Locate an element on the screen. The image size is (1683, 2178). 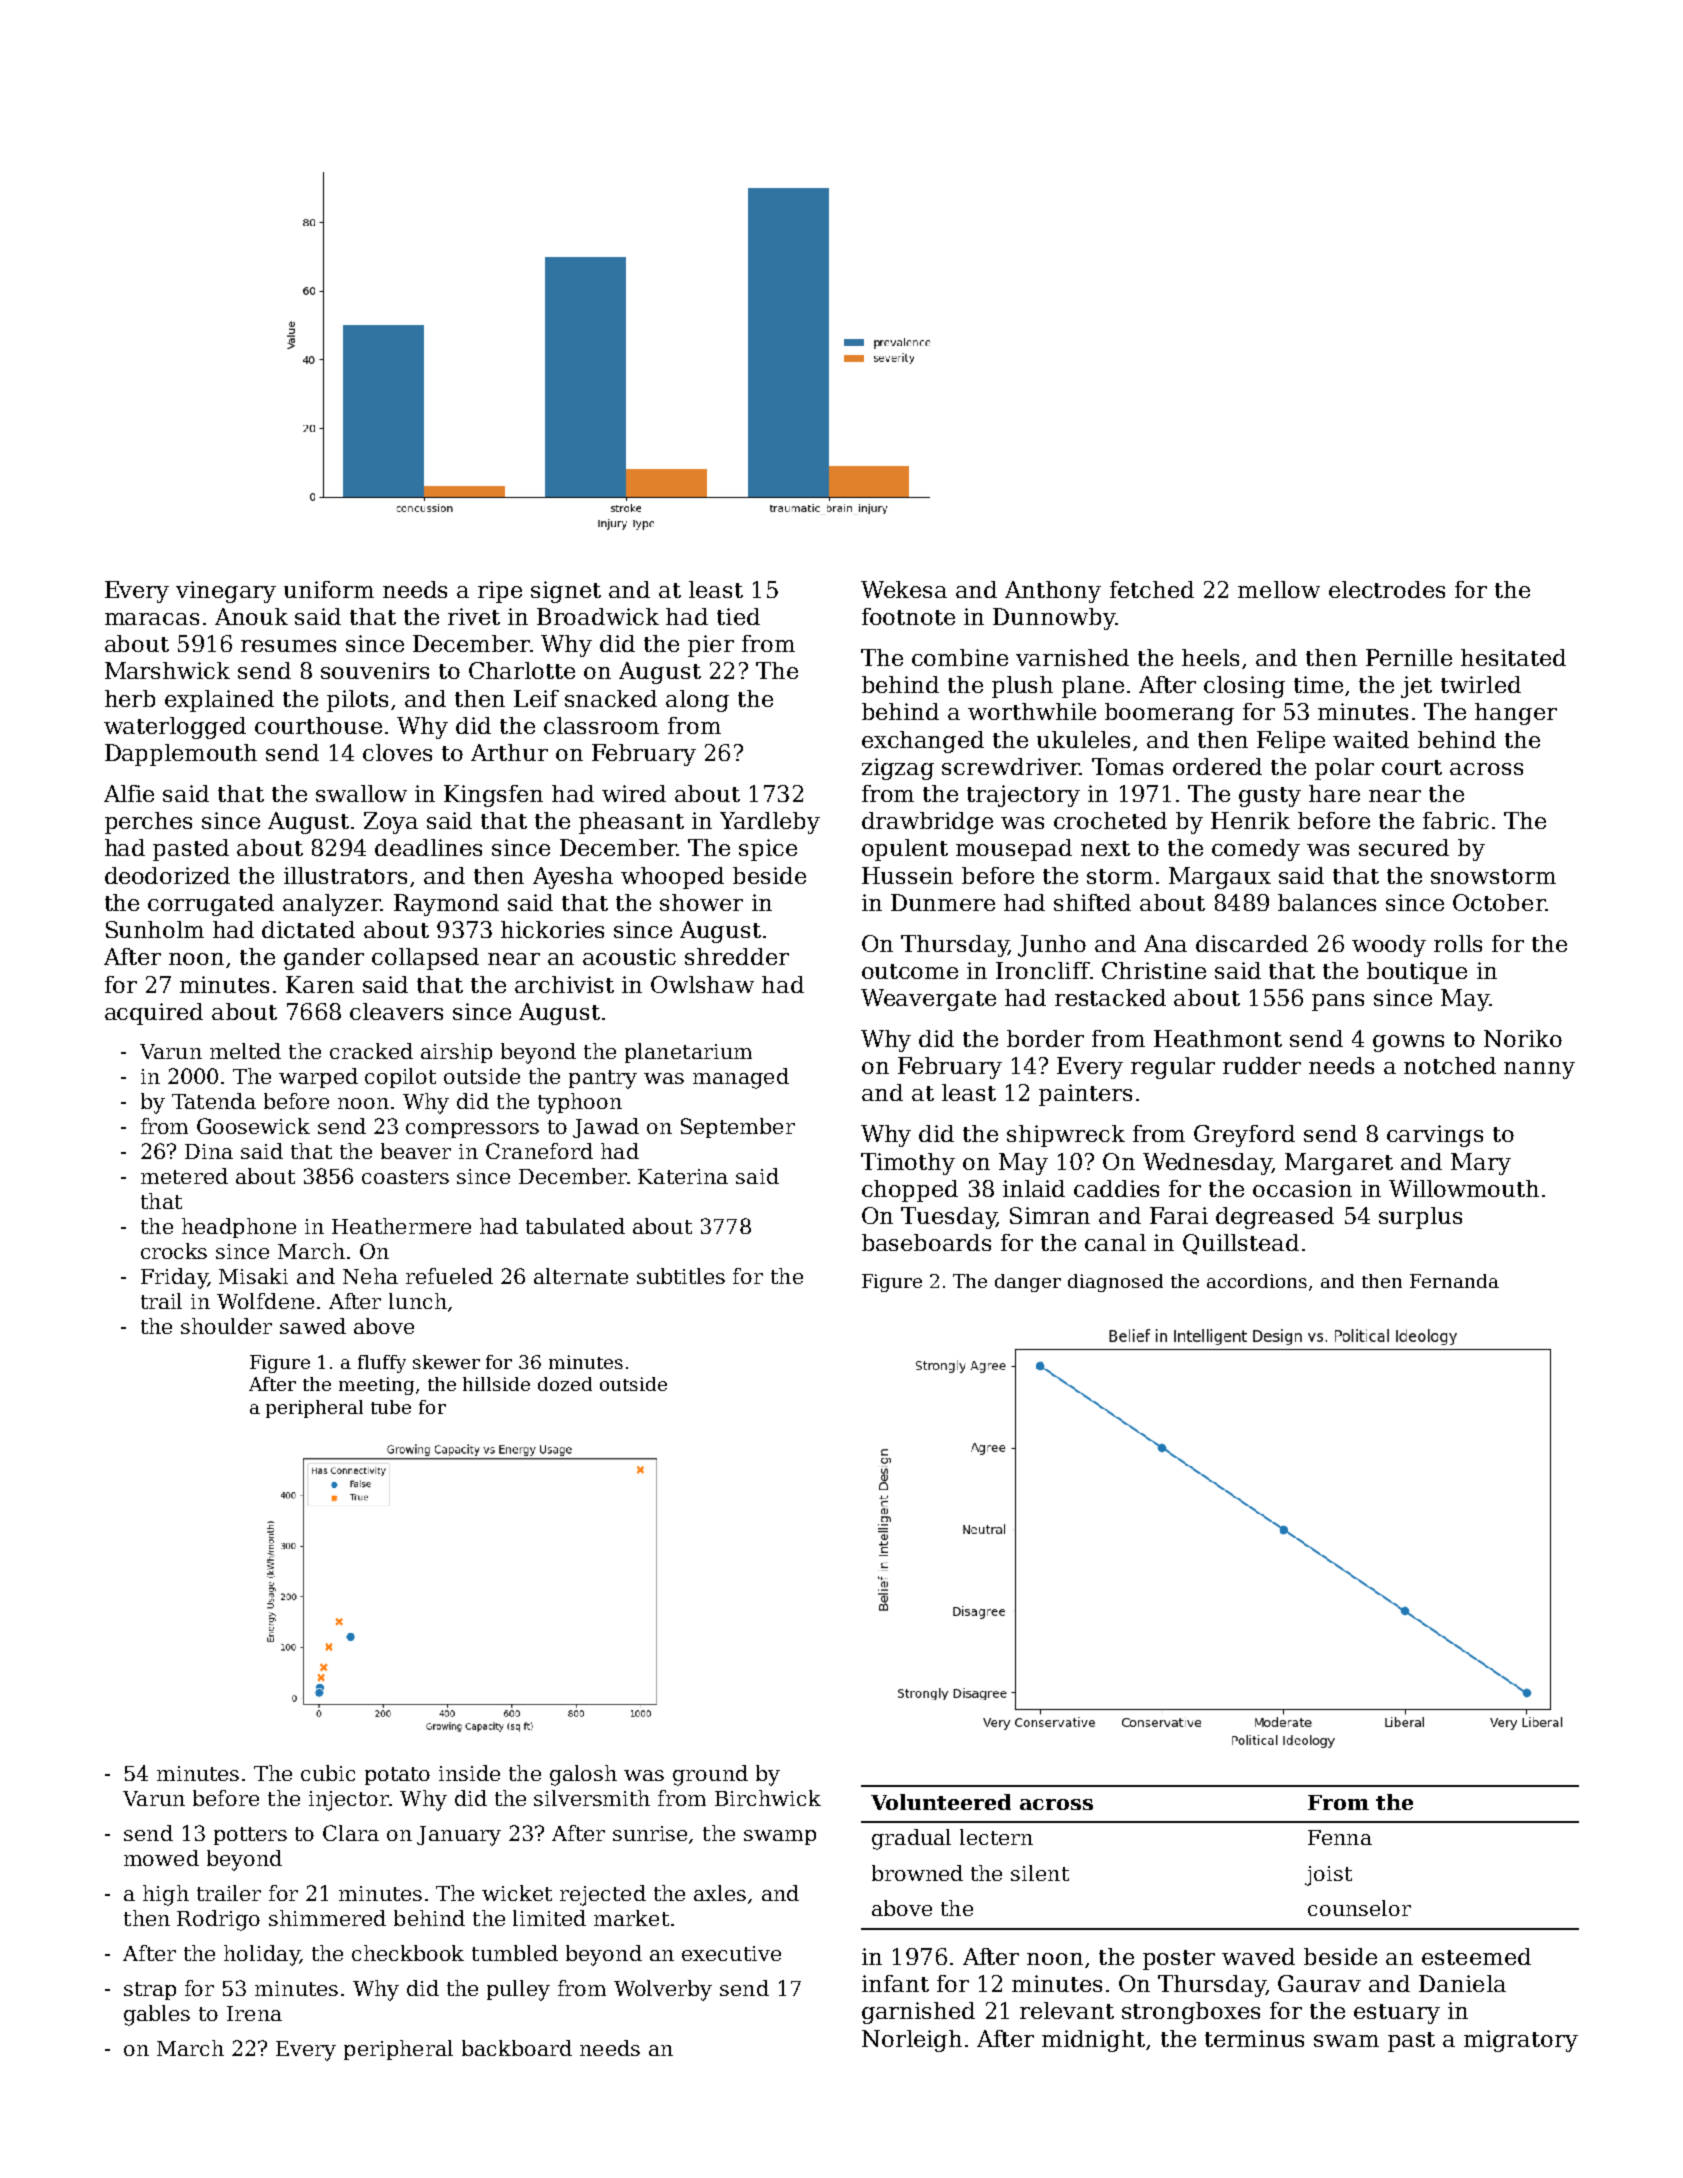
galosh is located at coordinates (583, 1775).
